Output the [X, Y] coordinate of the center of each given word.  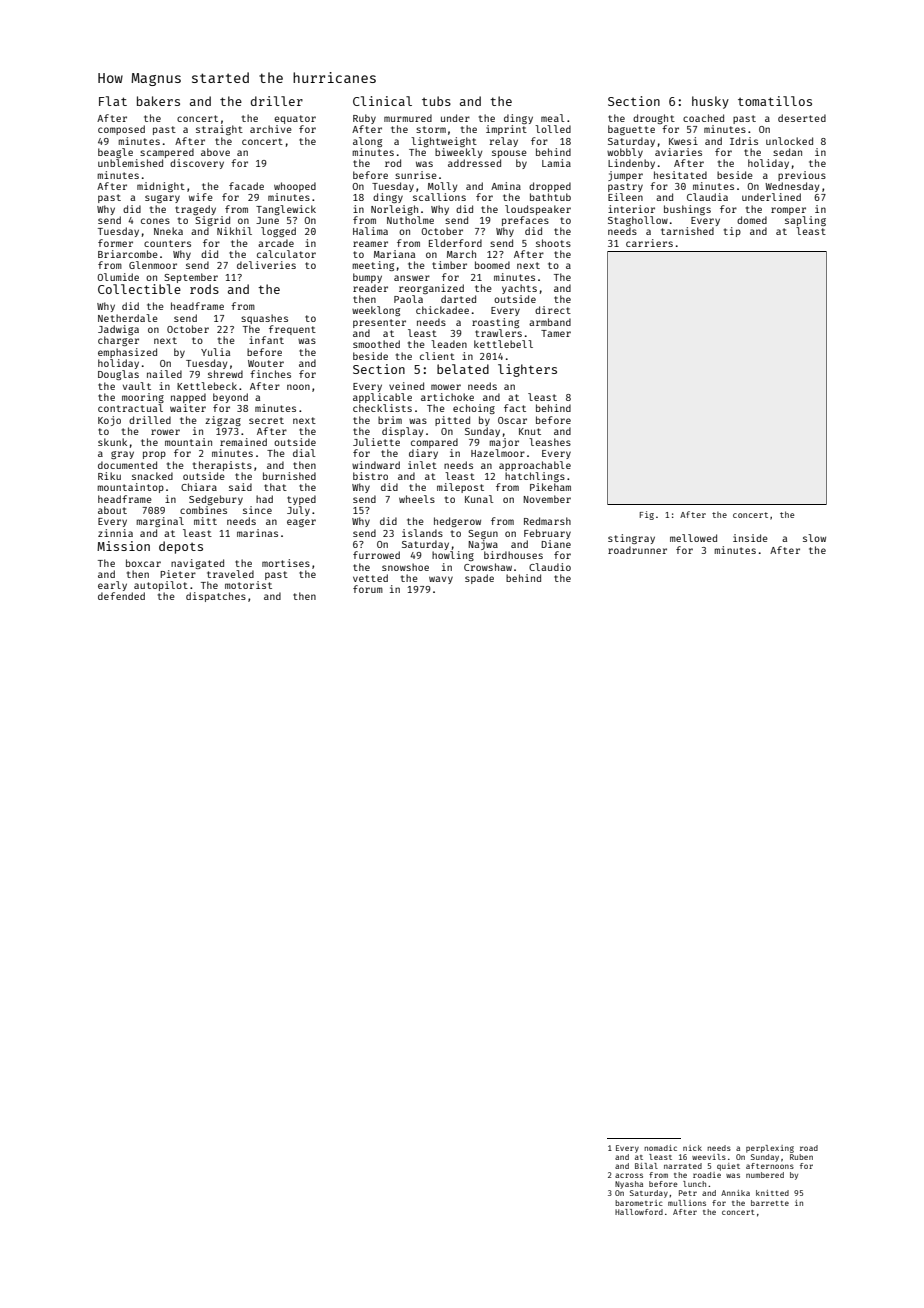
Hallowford [639, 1212]
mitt [205, 521]
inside [750, 538]
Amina [506, 186]
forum [368, 589]
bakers [158, 101]
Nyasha [629, 1185]
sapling [805, 221]
